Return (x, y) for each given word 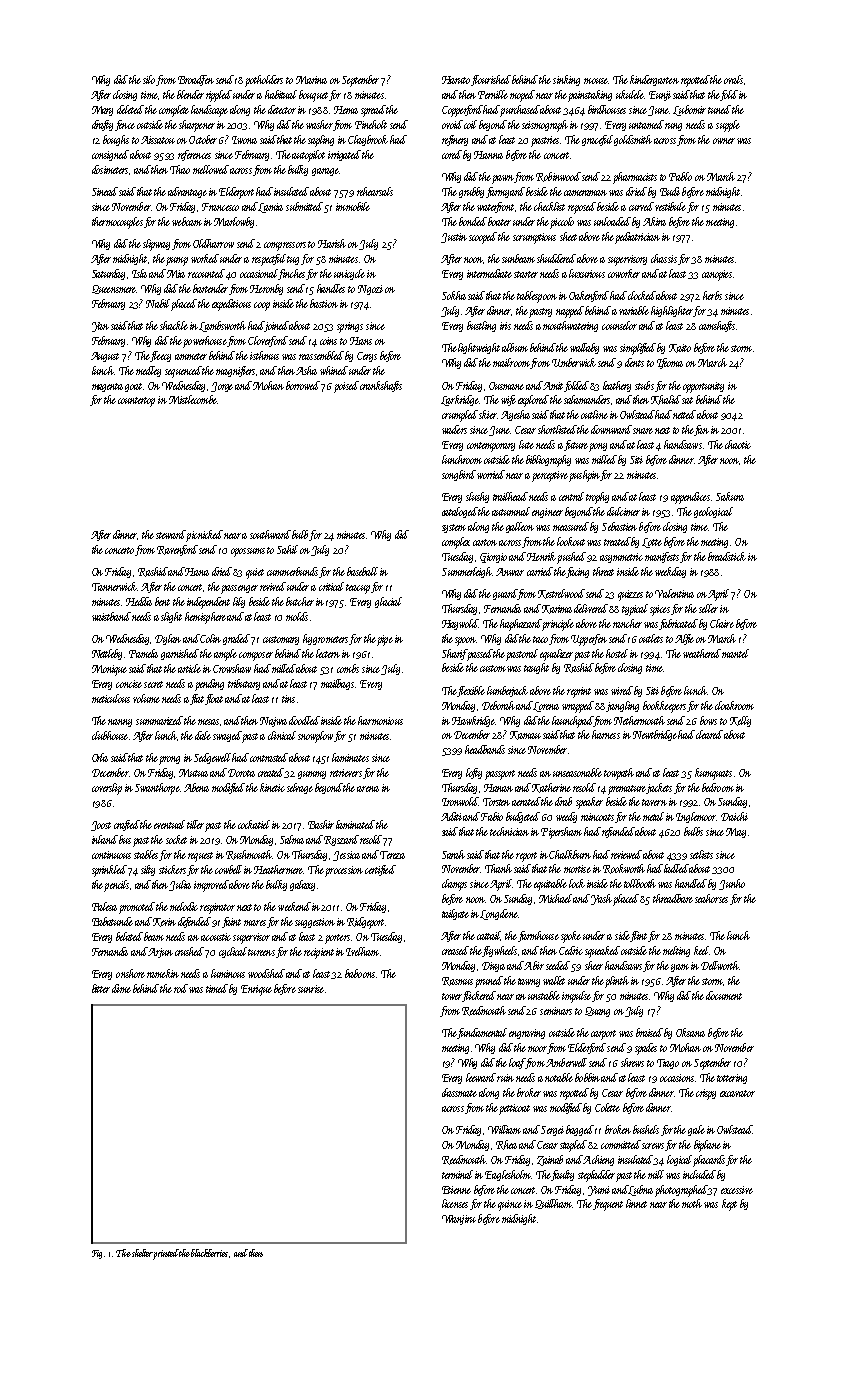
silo (149, 79)
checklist (549, 206)
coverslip (107, 789)
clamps (454, 885)
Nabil (158, 303)
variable (634, 310)
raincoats (597, 817)
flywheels (499, 951)
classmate (459, 1092)
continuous (111, 855)
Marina (311, 80)
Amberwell (566, 1062)
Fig (97, 1254)
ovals (733, 79)
